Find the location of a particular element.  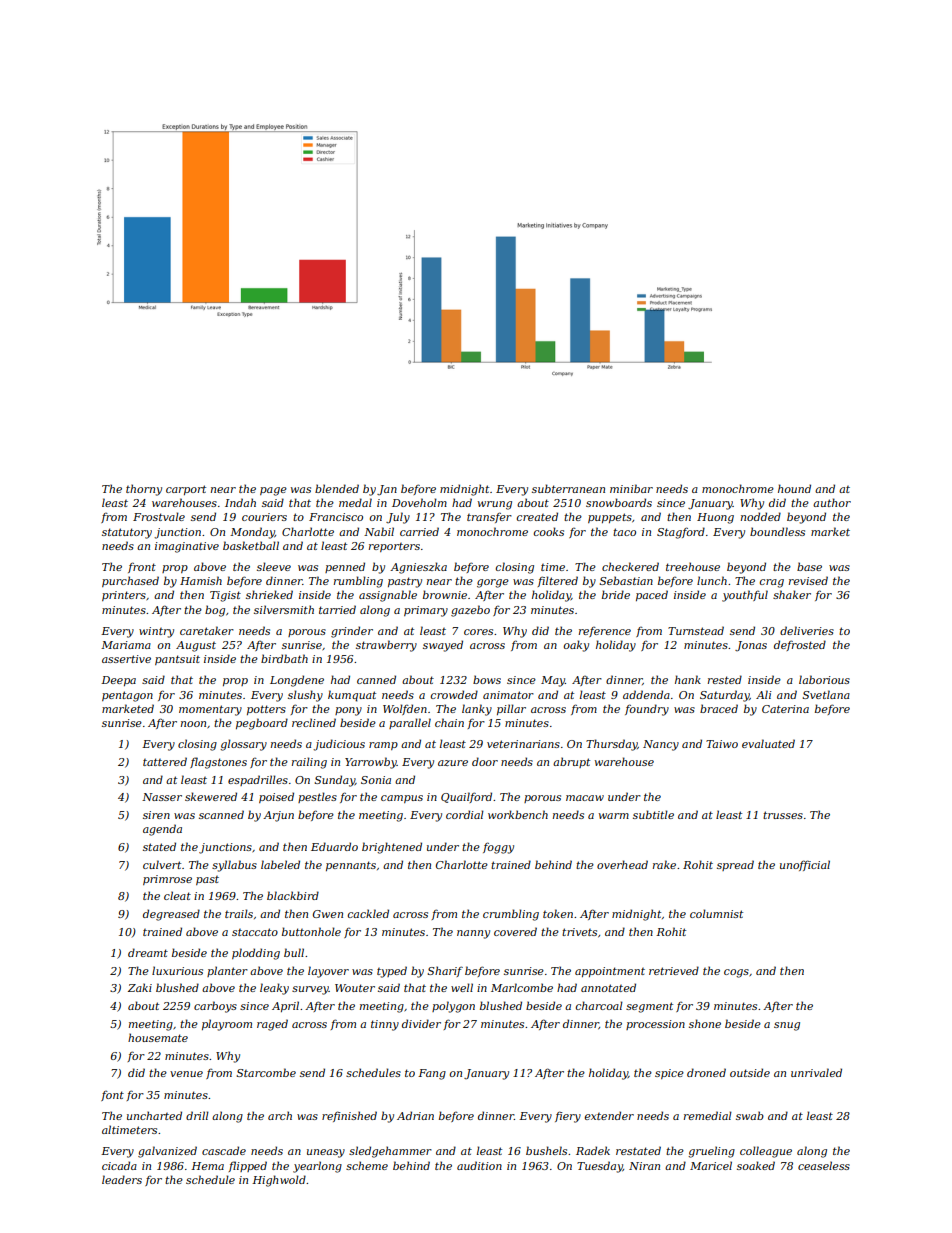

statutory is located at coordinates (127, 533).
